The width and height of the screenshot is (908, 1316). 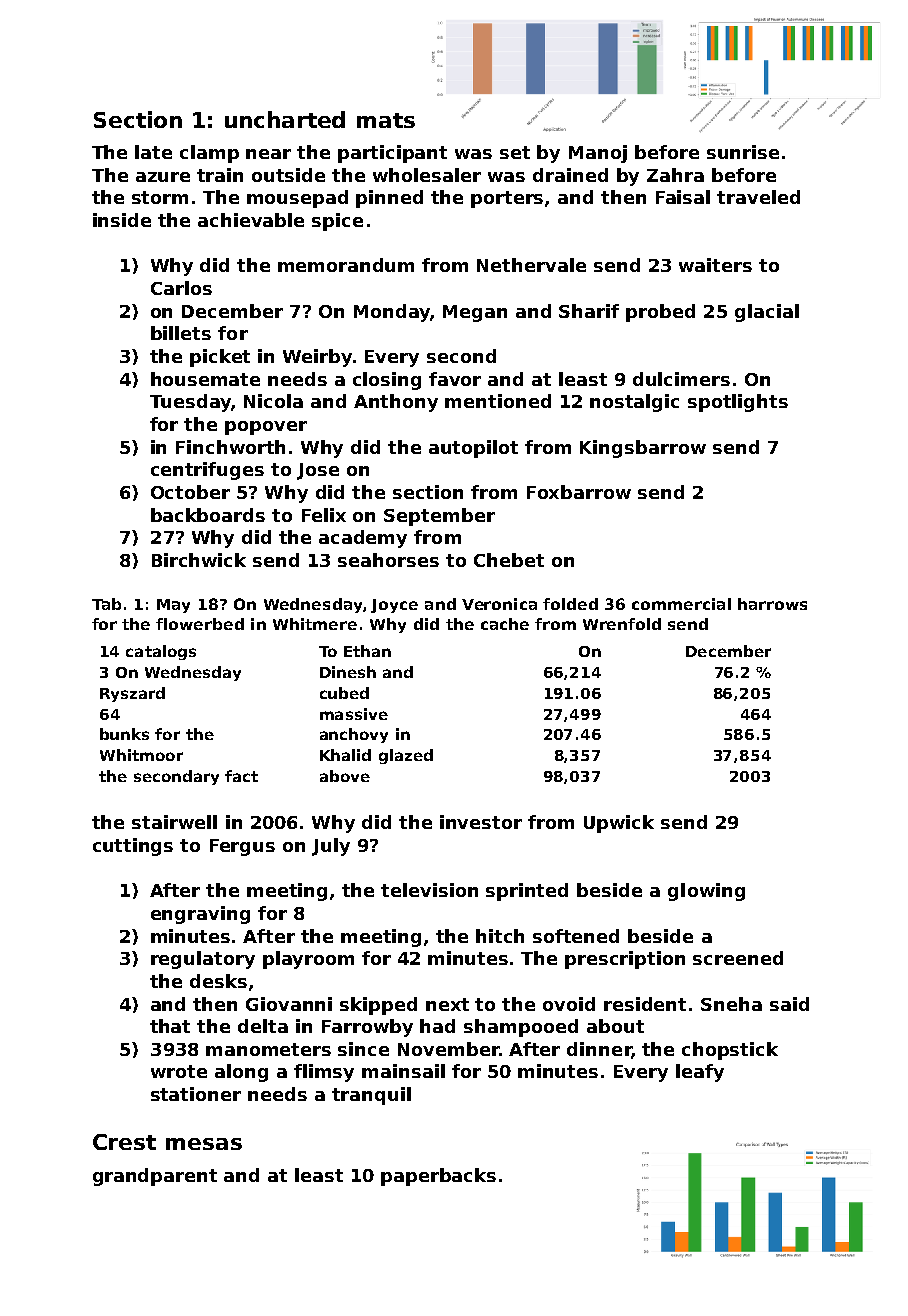 What do you see at coordinates (200, 915) in the screenshot?
I see `engraving` at bounding box center [200, 915].
